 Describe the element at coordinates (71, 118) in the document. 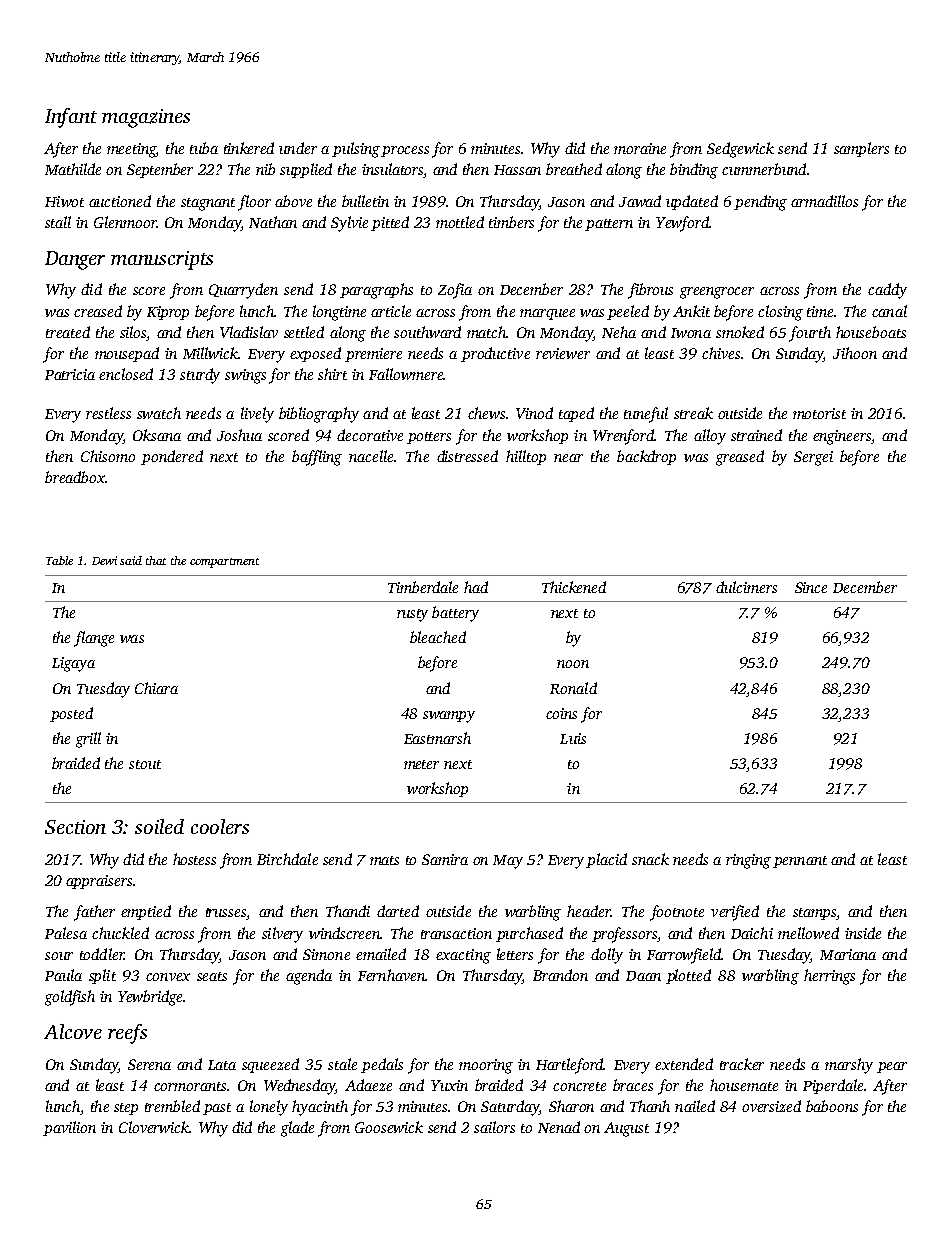

I see `Infant` at that location.
